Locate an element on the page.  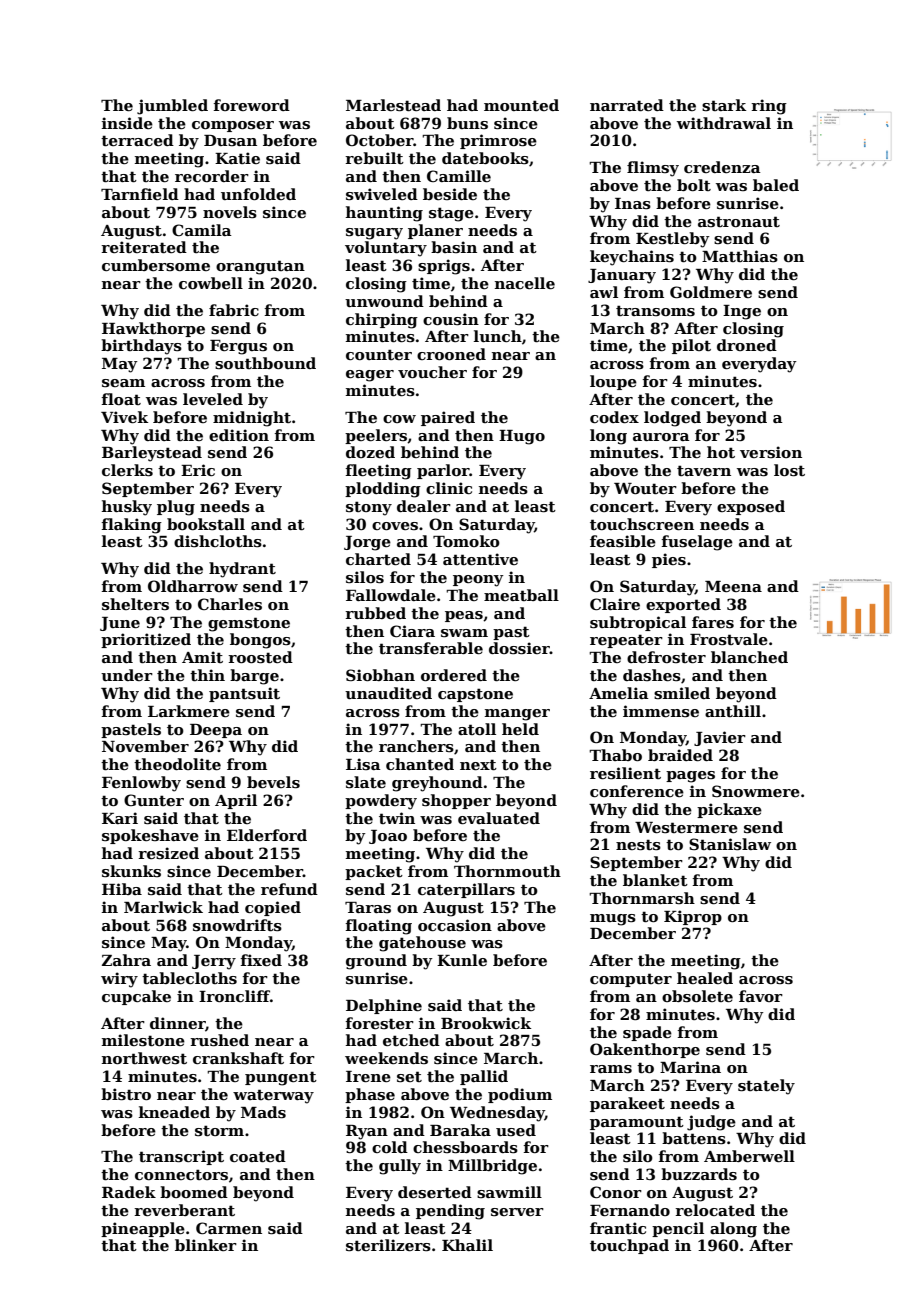
mounted is located at coordinates (521, 105).
